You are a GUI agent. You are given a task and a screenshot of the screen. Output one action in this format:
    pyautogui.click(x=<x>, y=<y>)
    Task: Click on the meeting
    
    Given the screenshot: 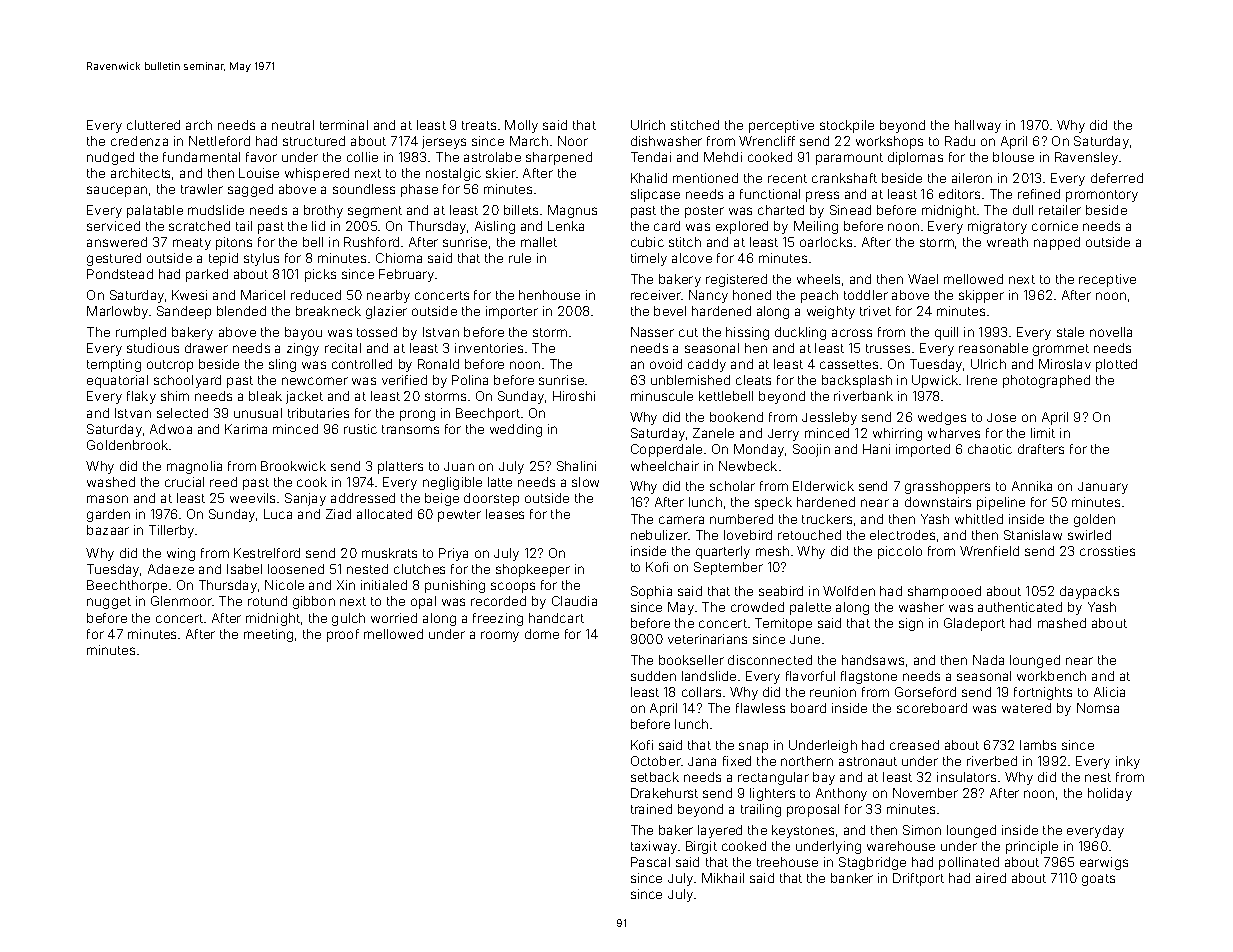 What is the action you would take?
    pyautogui.click(x=268, y=635)
